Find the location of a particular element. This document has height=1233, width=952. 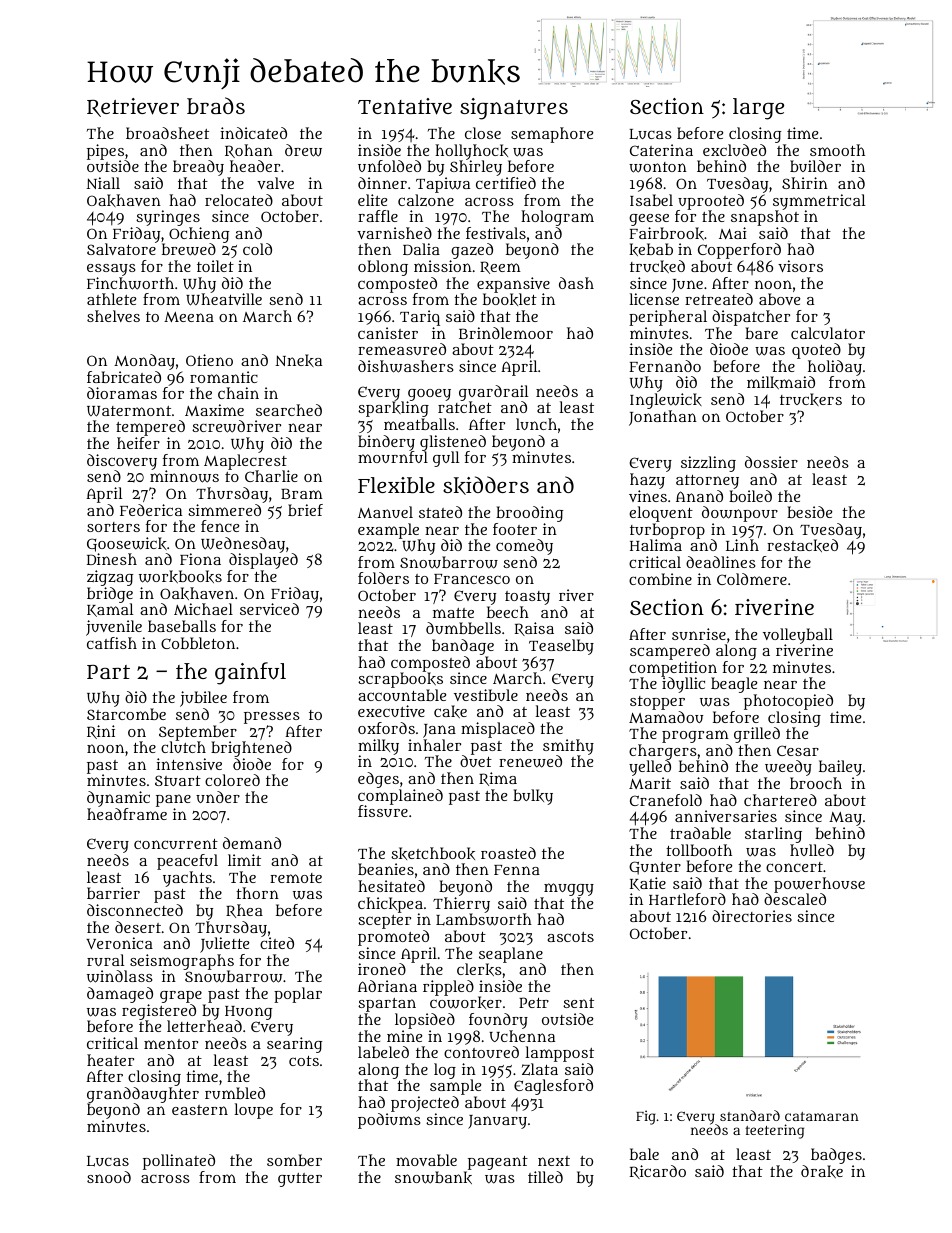

broadsheet is located at coordinates (167, 133).
